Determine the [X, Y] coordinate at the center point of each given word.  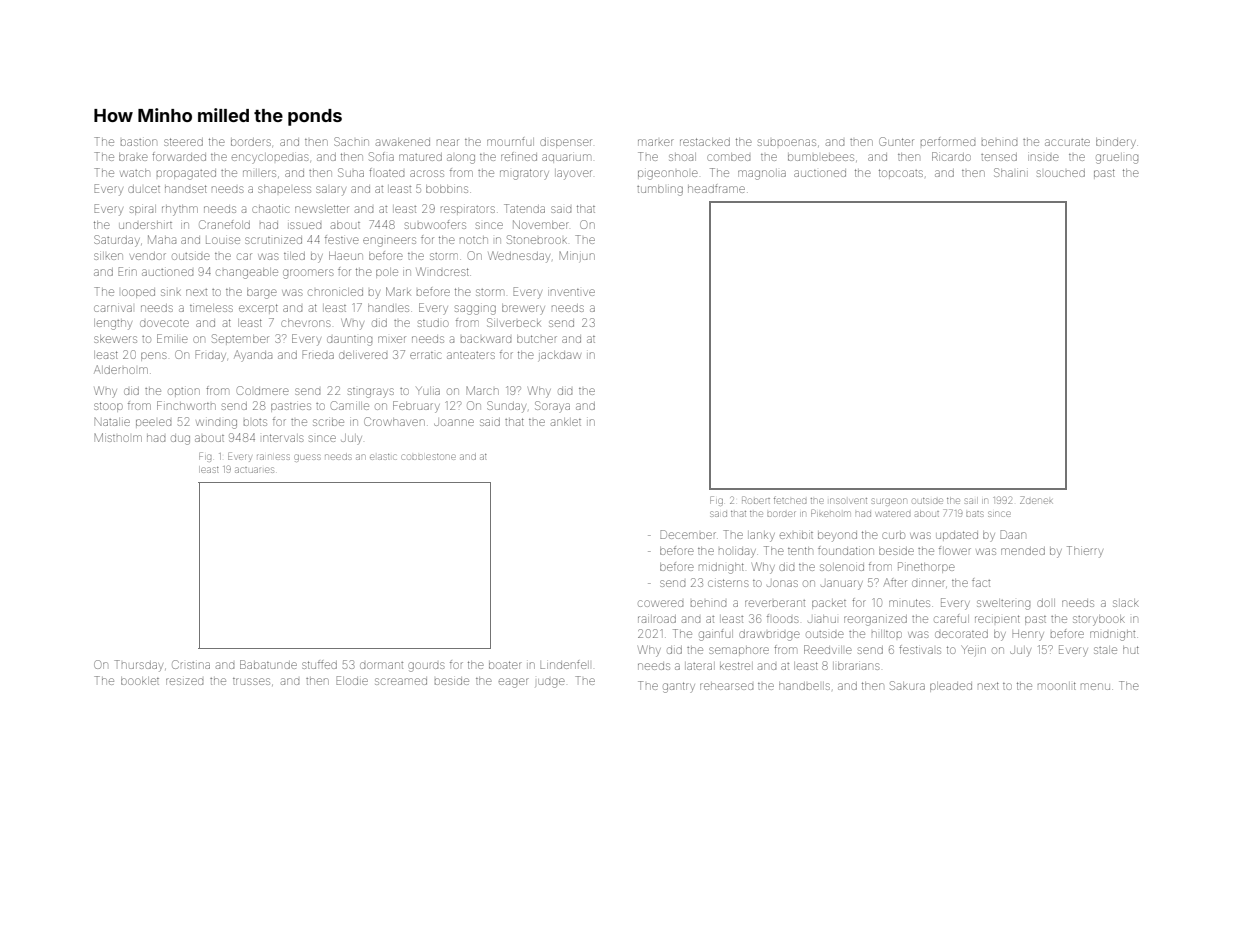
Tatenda [524, 208]
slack [1126, 603]
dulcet [144, 189]
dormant [381, 665]
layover [574, 175]
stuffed [319, 664]
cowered [660, 603]
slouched [1061, 173]
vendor [148, 256]
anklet [566, 422]
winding [216, 424]
